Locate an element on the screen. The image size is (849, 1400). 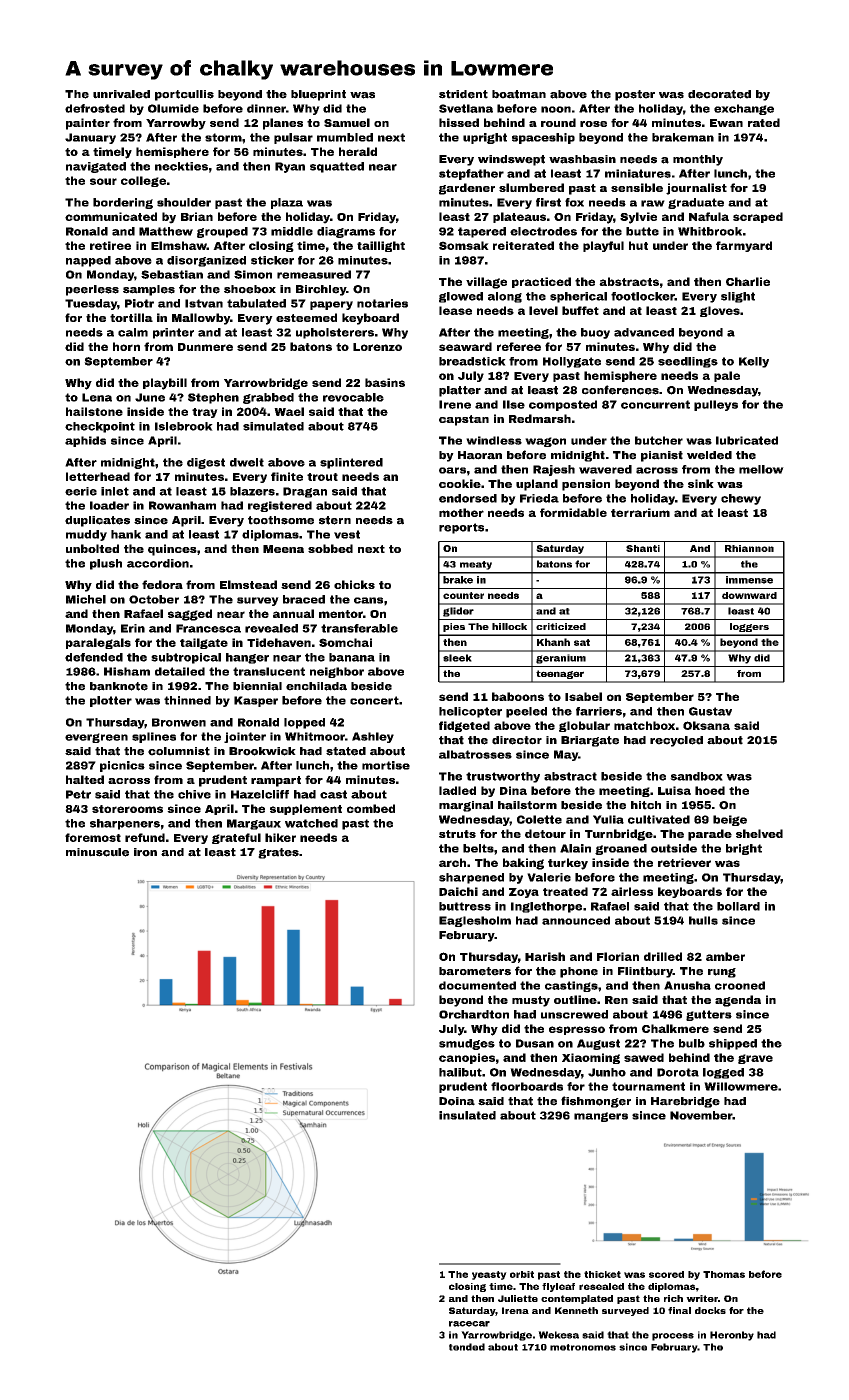
Charlie is located at coordinates (748, 281).
